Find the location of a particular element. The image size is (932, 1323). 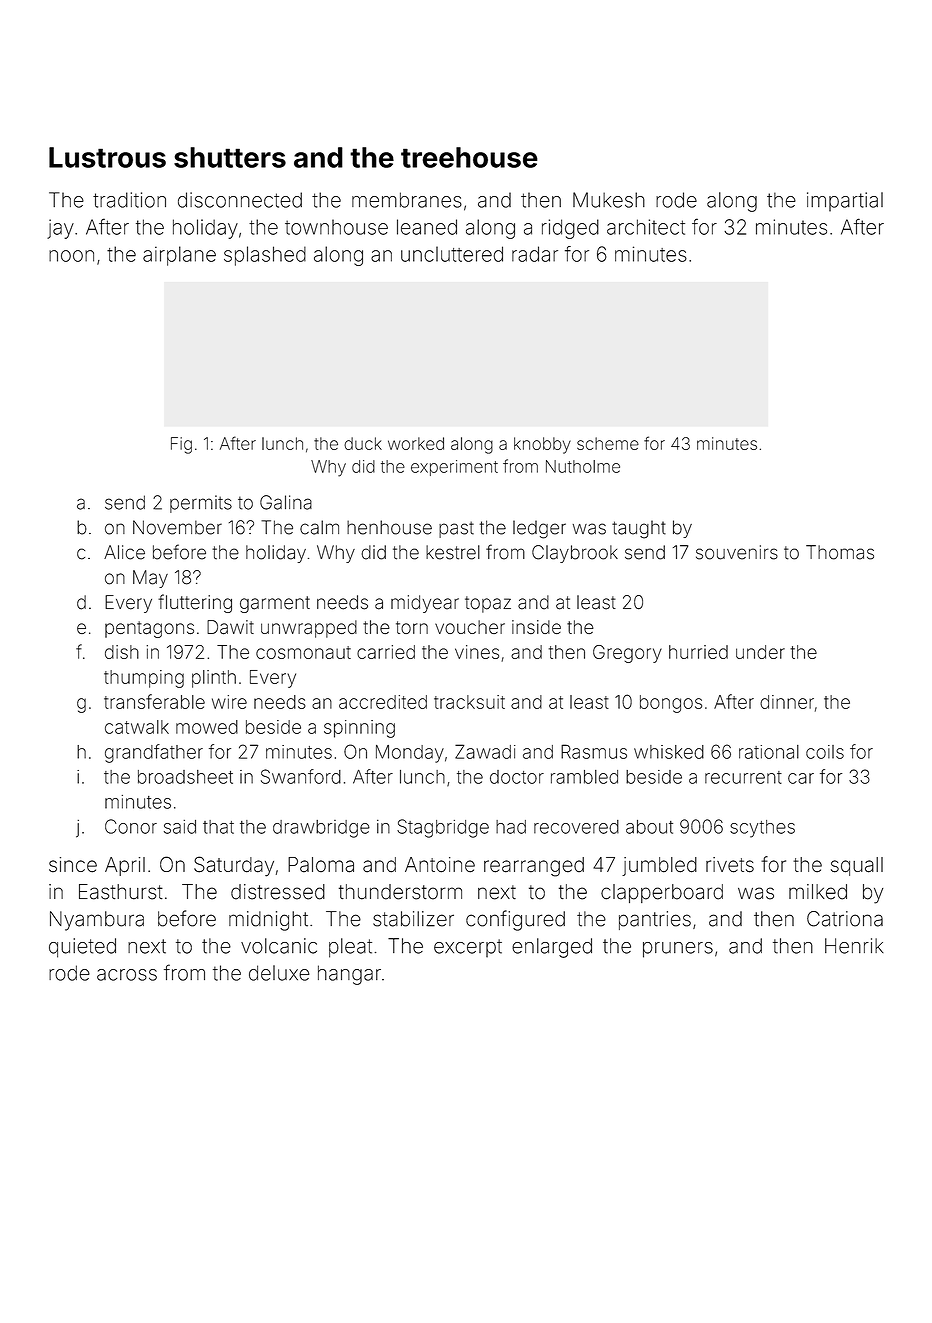

Mukesh is located at coordinates (609, 200).
